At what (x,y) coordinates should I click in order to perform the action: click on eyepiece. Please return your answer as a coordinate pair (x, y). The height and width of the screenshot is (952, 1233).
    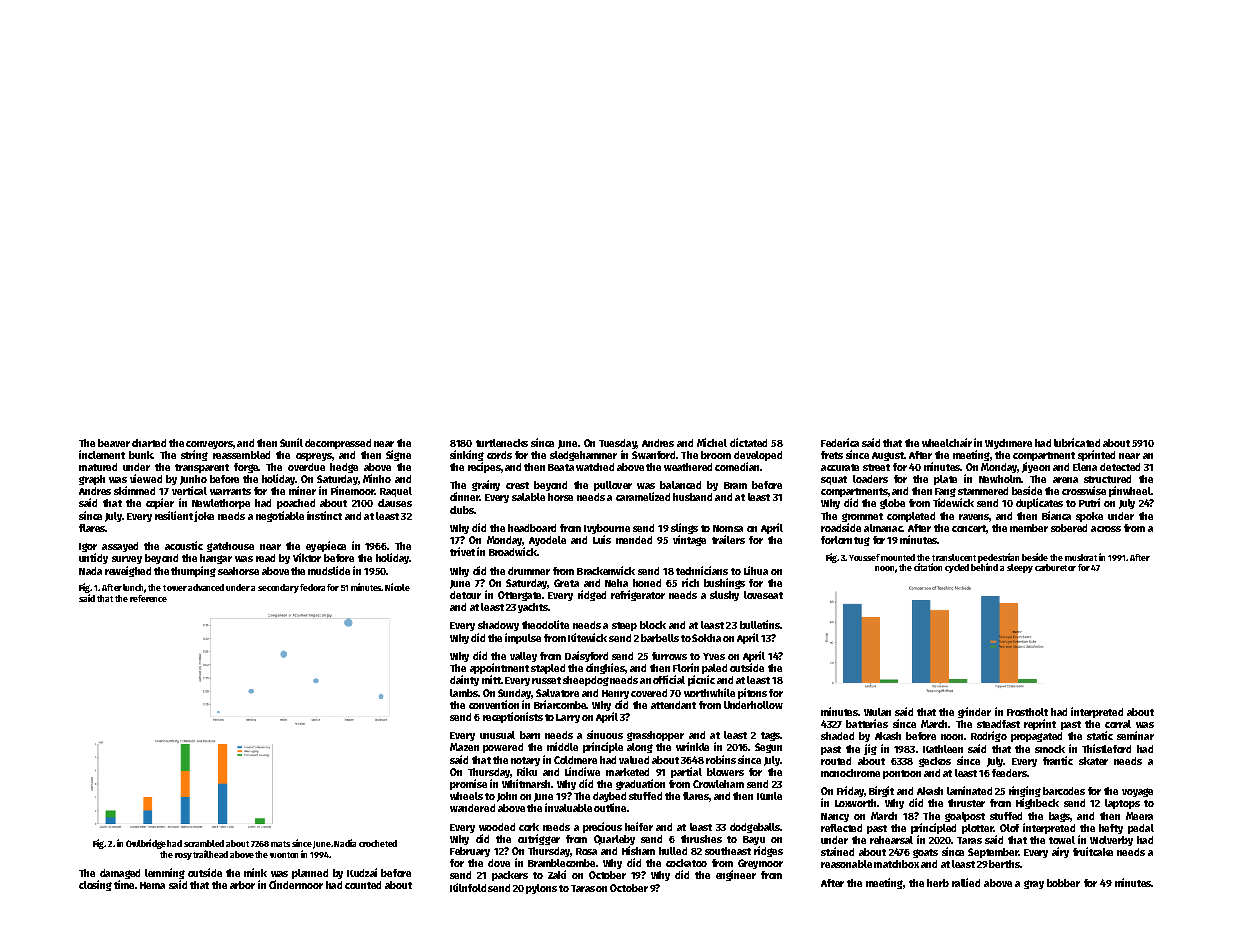
    Looking at the image, I should click on (326, 546).
